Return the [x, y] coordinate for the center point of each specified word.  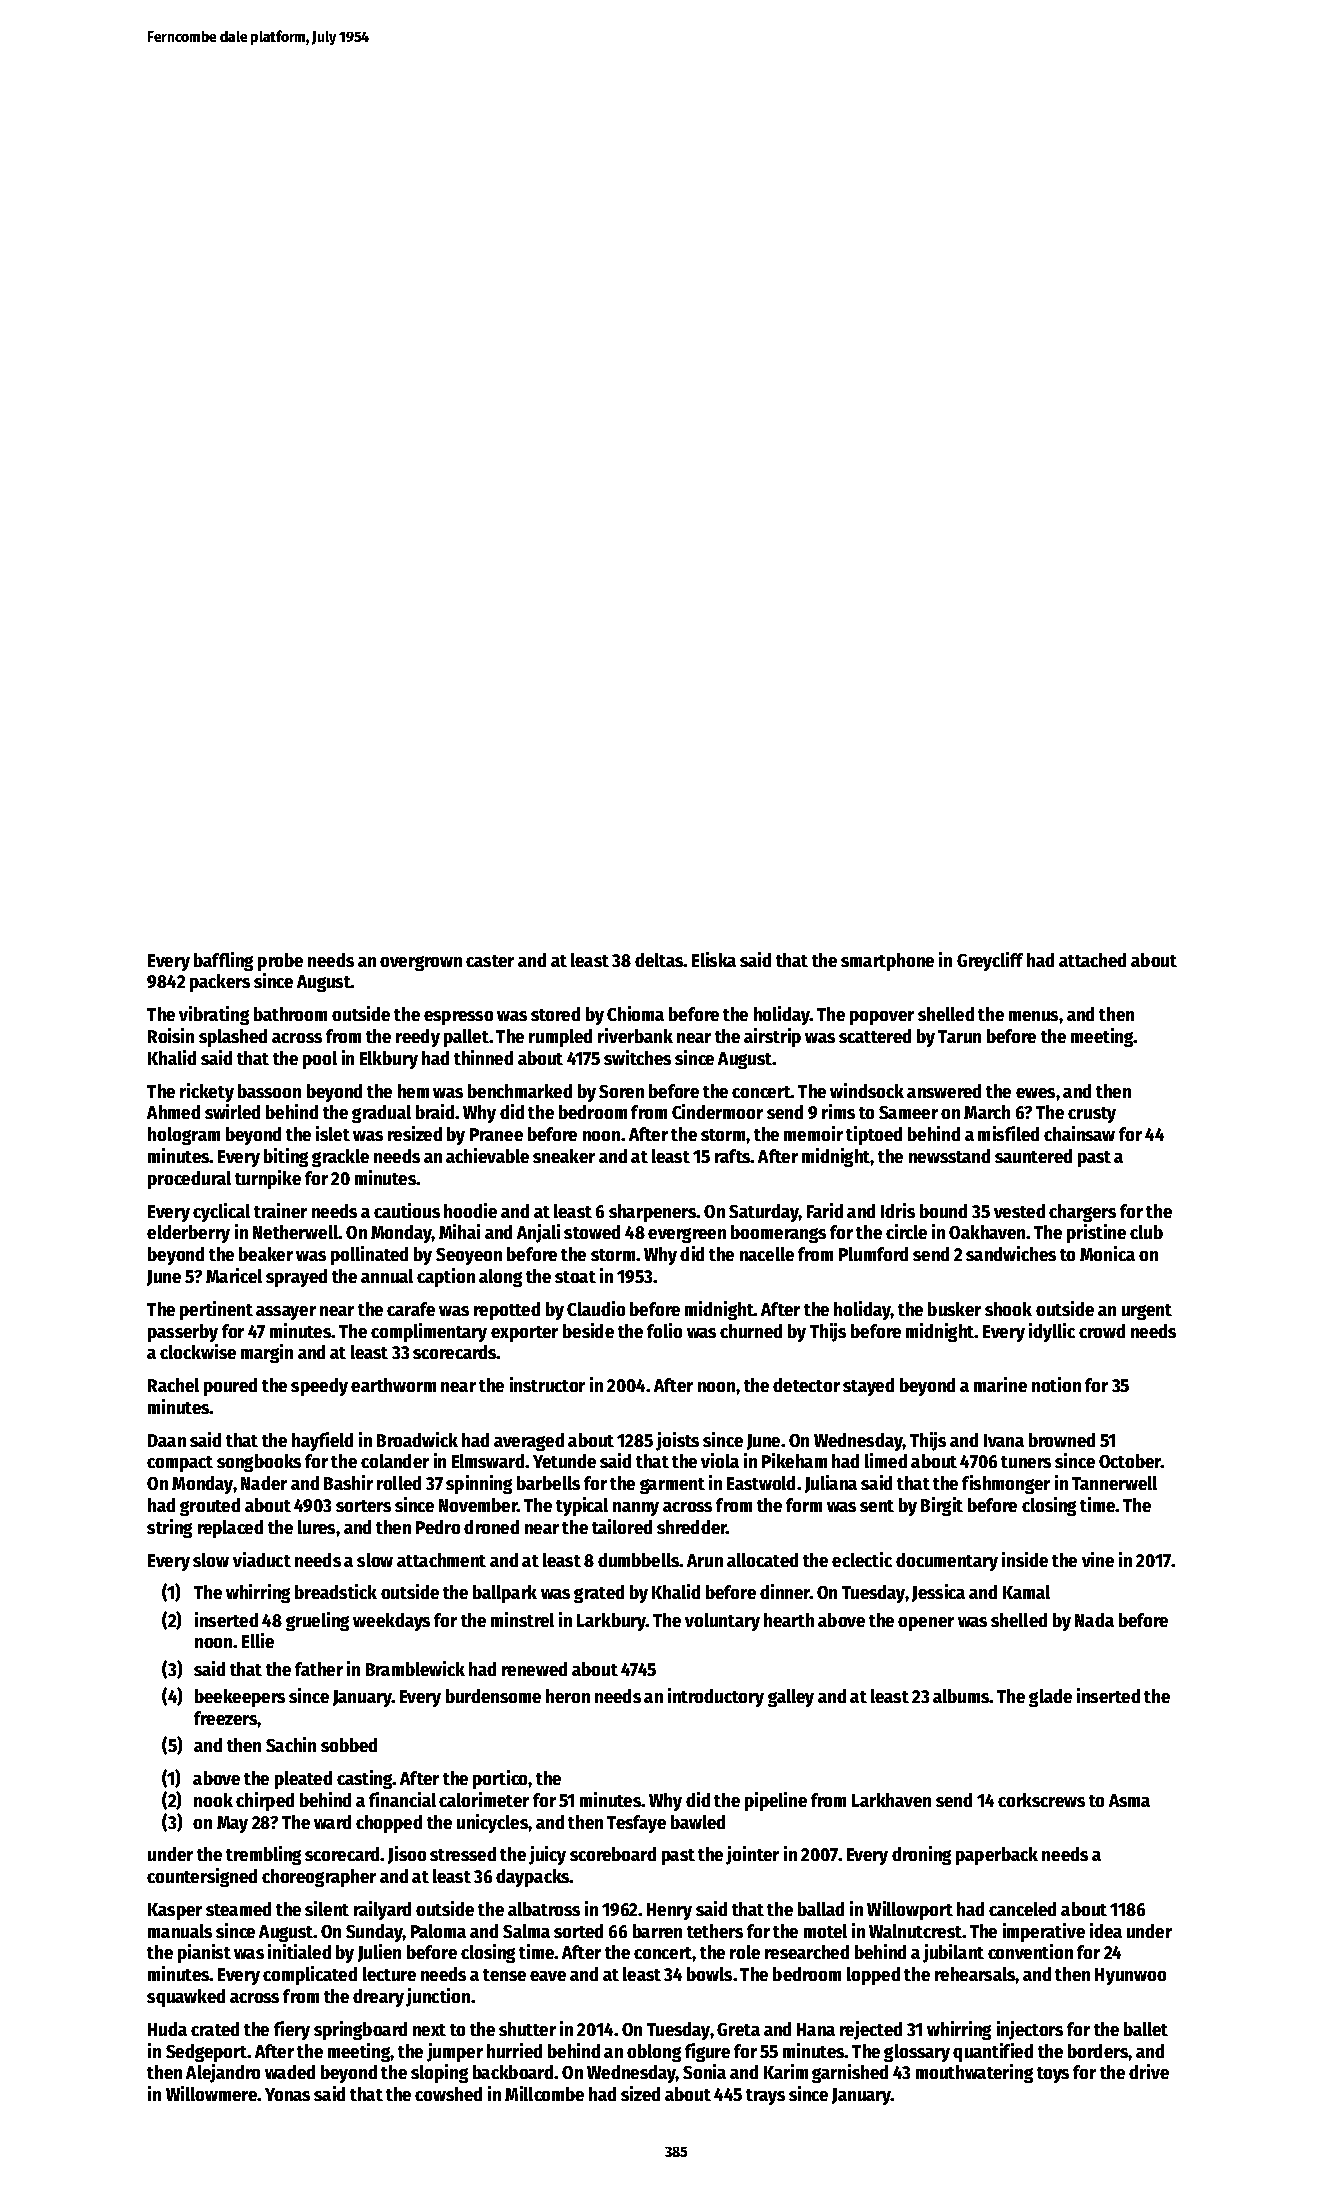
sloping [439, 2073]
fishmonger [1006, 1484]
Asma [1129, 1800]
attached [1092, 960]
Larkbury [611, 1622]
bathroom [290, 1014]
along [500, 1278]
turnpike [268, 1179]
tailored [622, 1526]
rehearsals [975, 1974]
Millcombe [544, 2093]
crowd [1102, 1331]
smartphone [887, 962]
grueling [317, 1621]
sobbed [349, 1745]
